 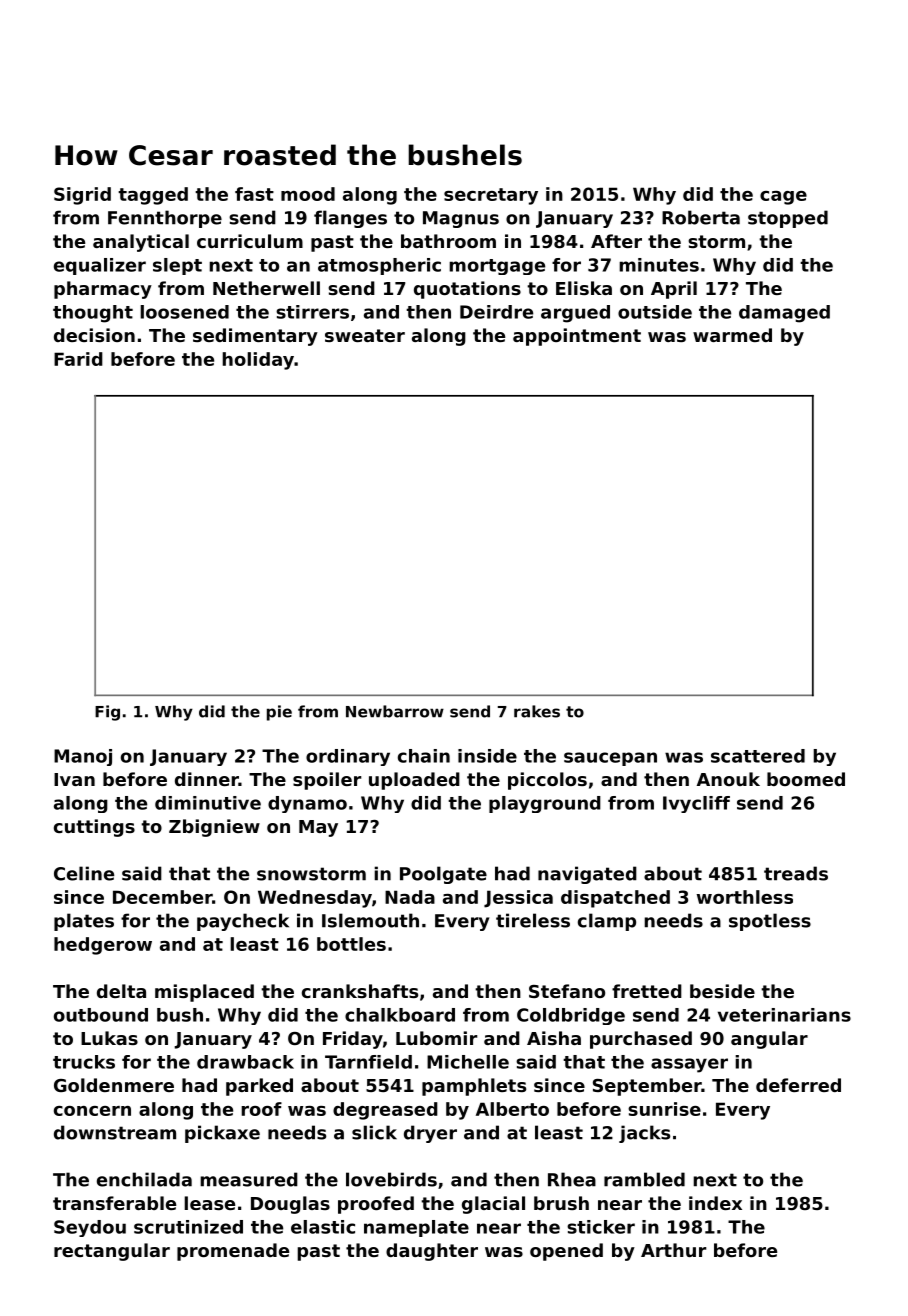 I want to click on glacial, so click(x=493, y=1205).
